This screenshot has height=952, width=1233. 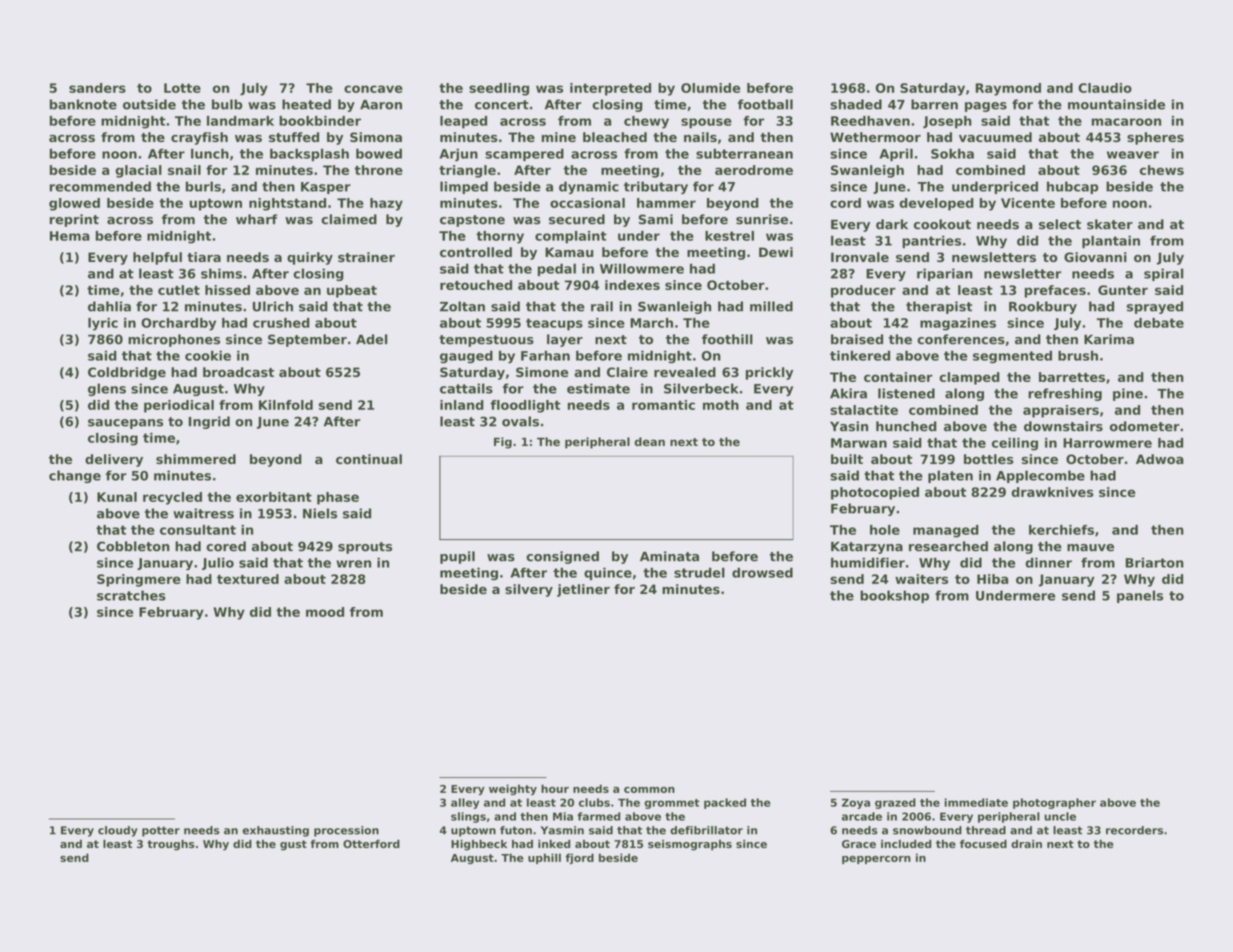 I want to click on continual, so click(x=369, y=459).
